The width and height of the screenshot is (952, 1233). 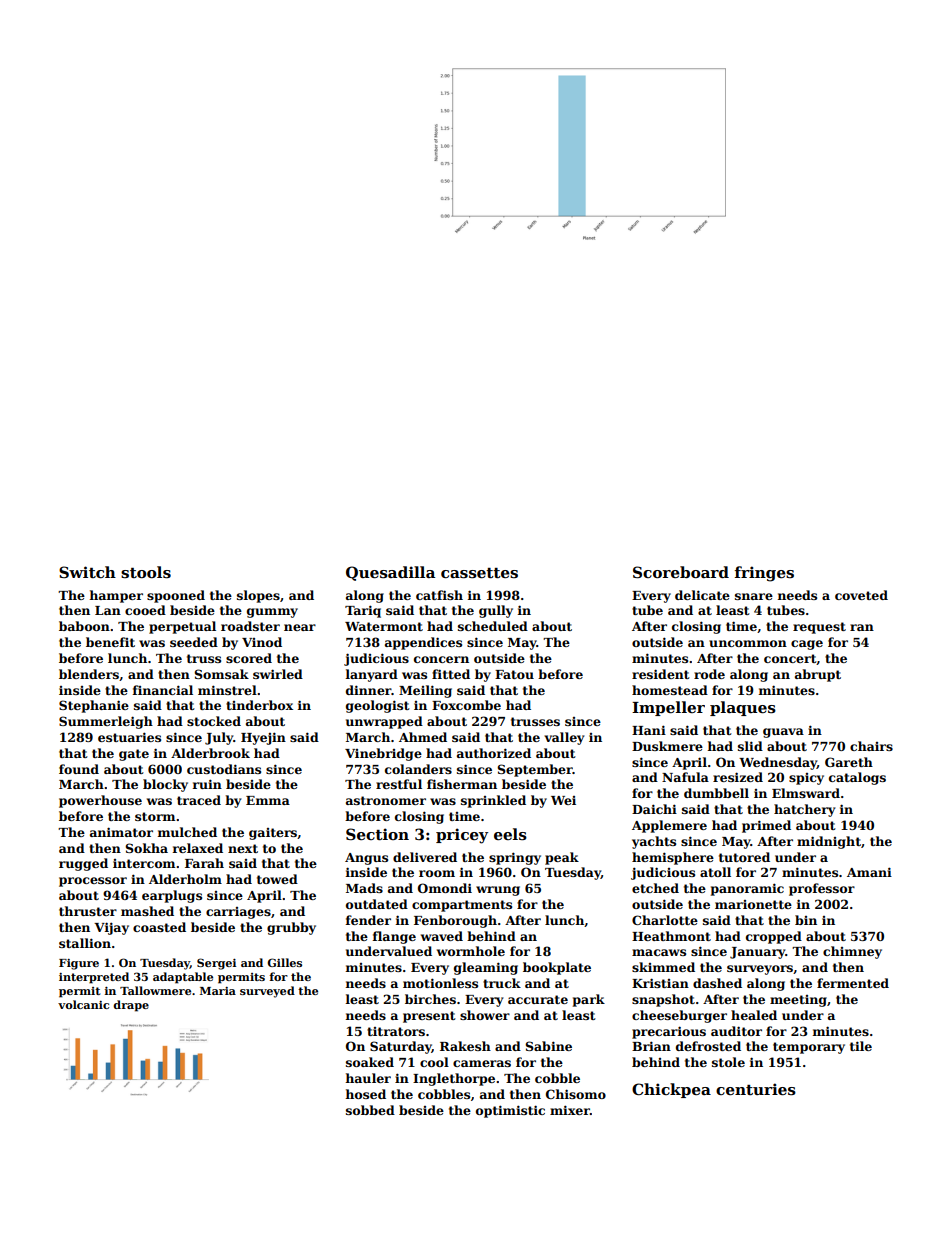 I want to click on eels, so click(x=510, y=834).
